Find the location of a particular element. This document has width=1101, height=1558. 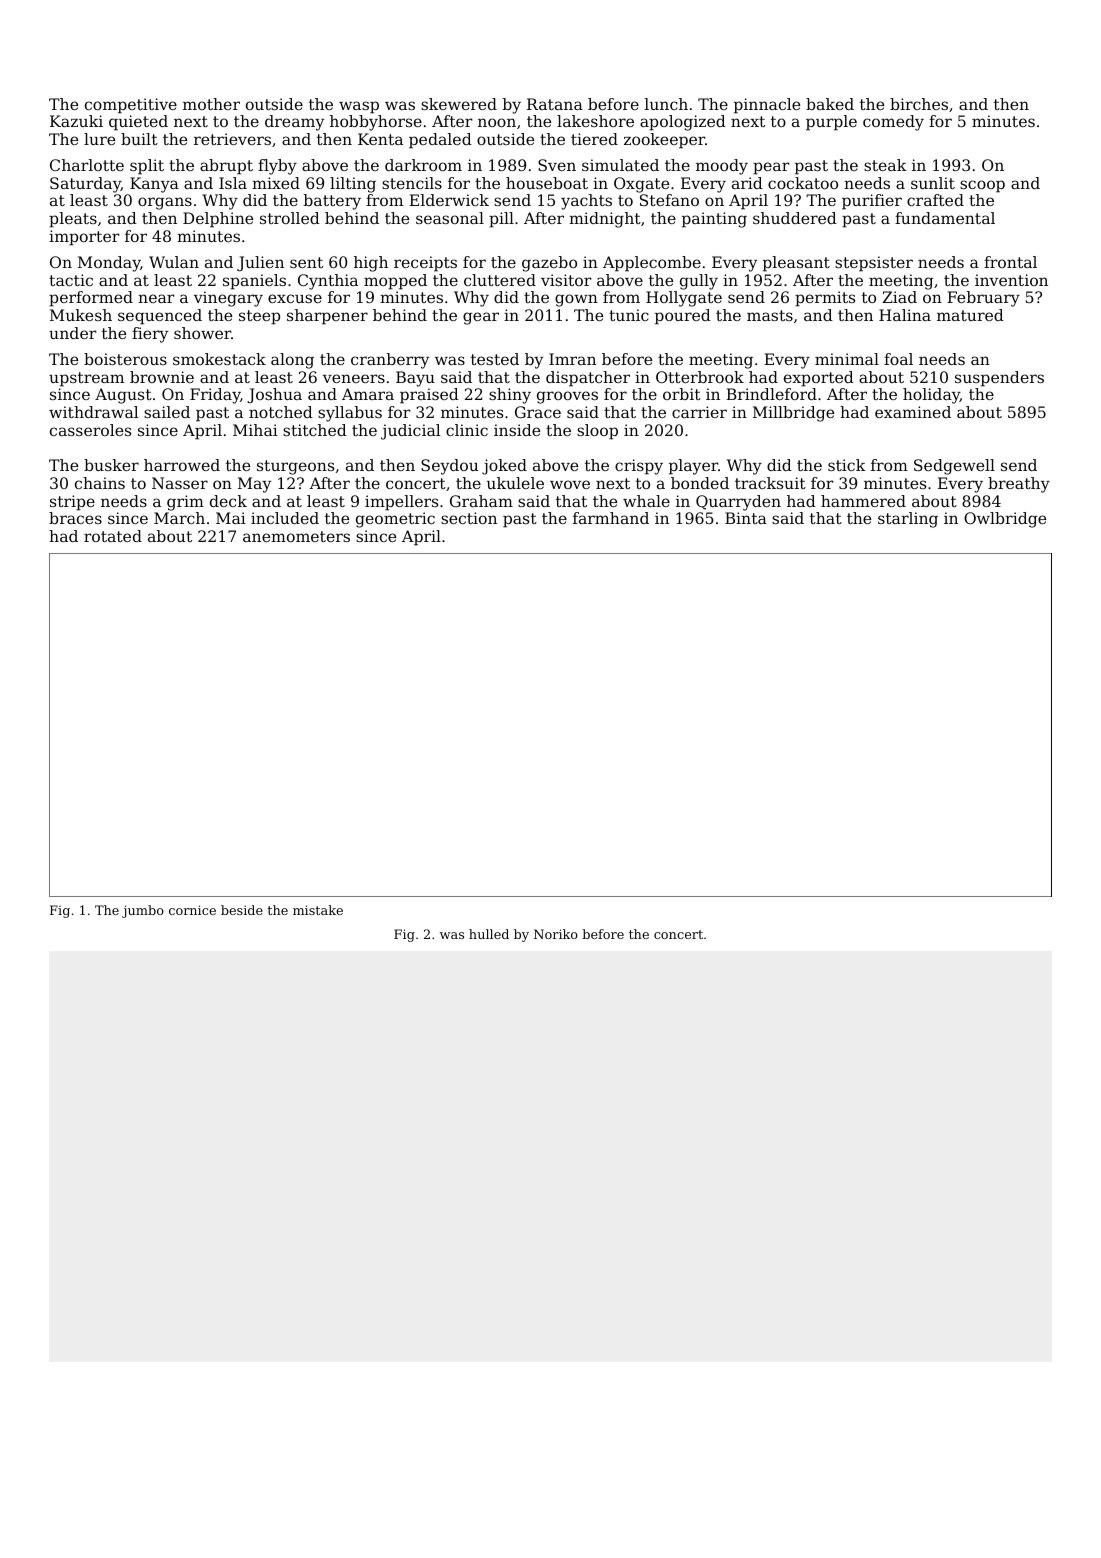

notched is located at coordinates (281, 412).
